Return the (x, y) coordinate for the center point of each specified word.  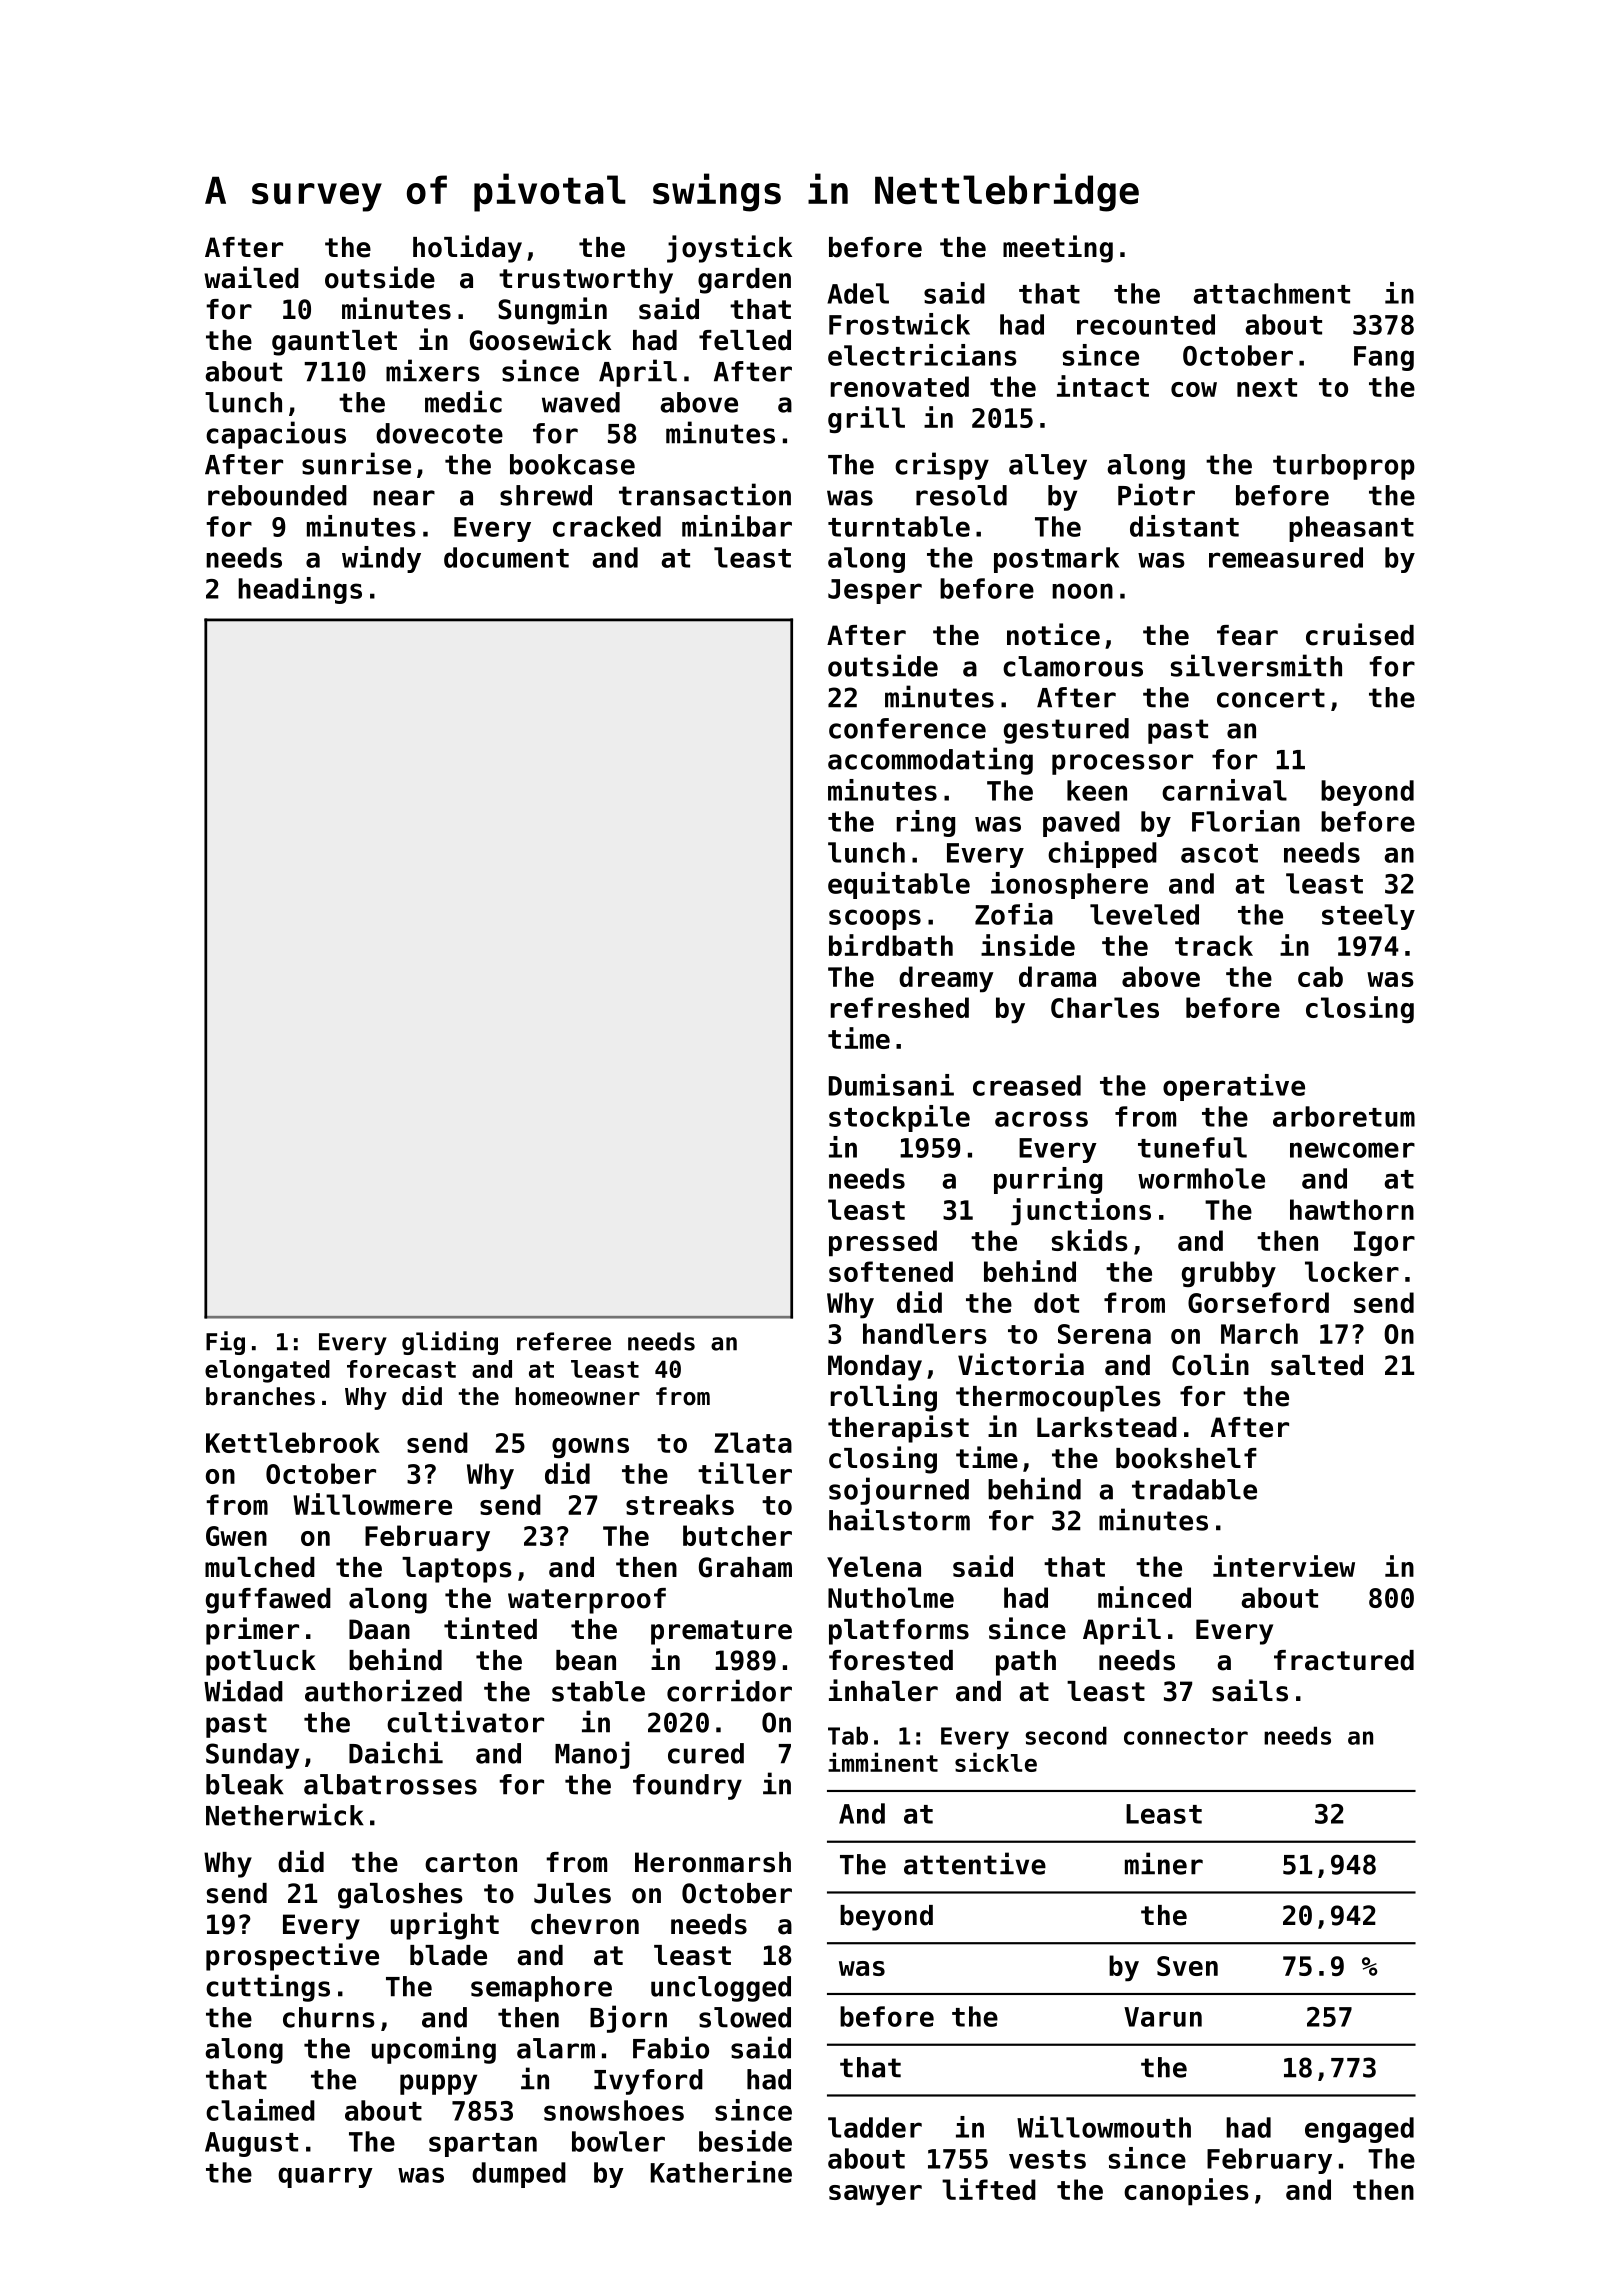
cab (1320, 976)
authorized (383, 1690)
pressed (883, 1243)
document (506, 557)
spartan (483, 2145)
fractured (1344, 1660)
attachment (1272, 293)
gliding (450, 1343)
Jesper (875, 591)
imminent (883, 1762)
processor (1122, 764)
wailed (251, 277)
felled (745, 340)
